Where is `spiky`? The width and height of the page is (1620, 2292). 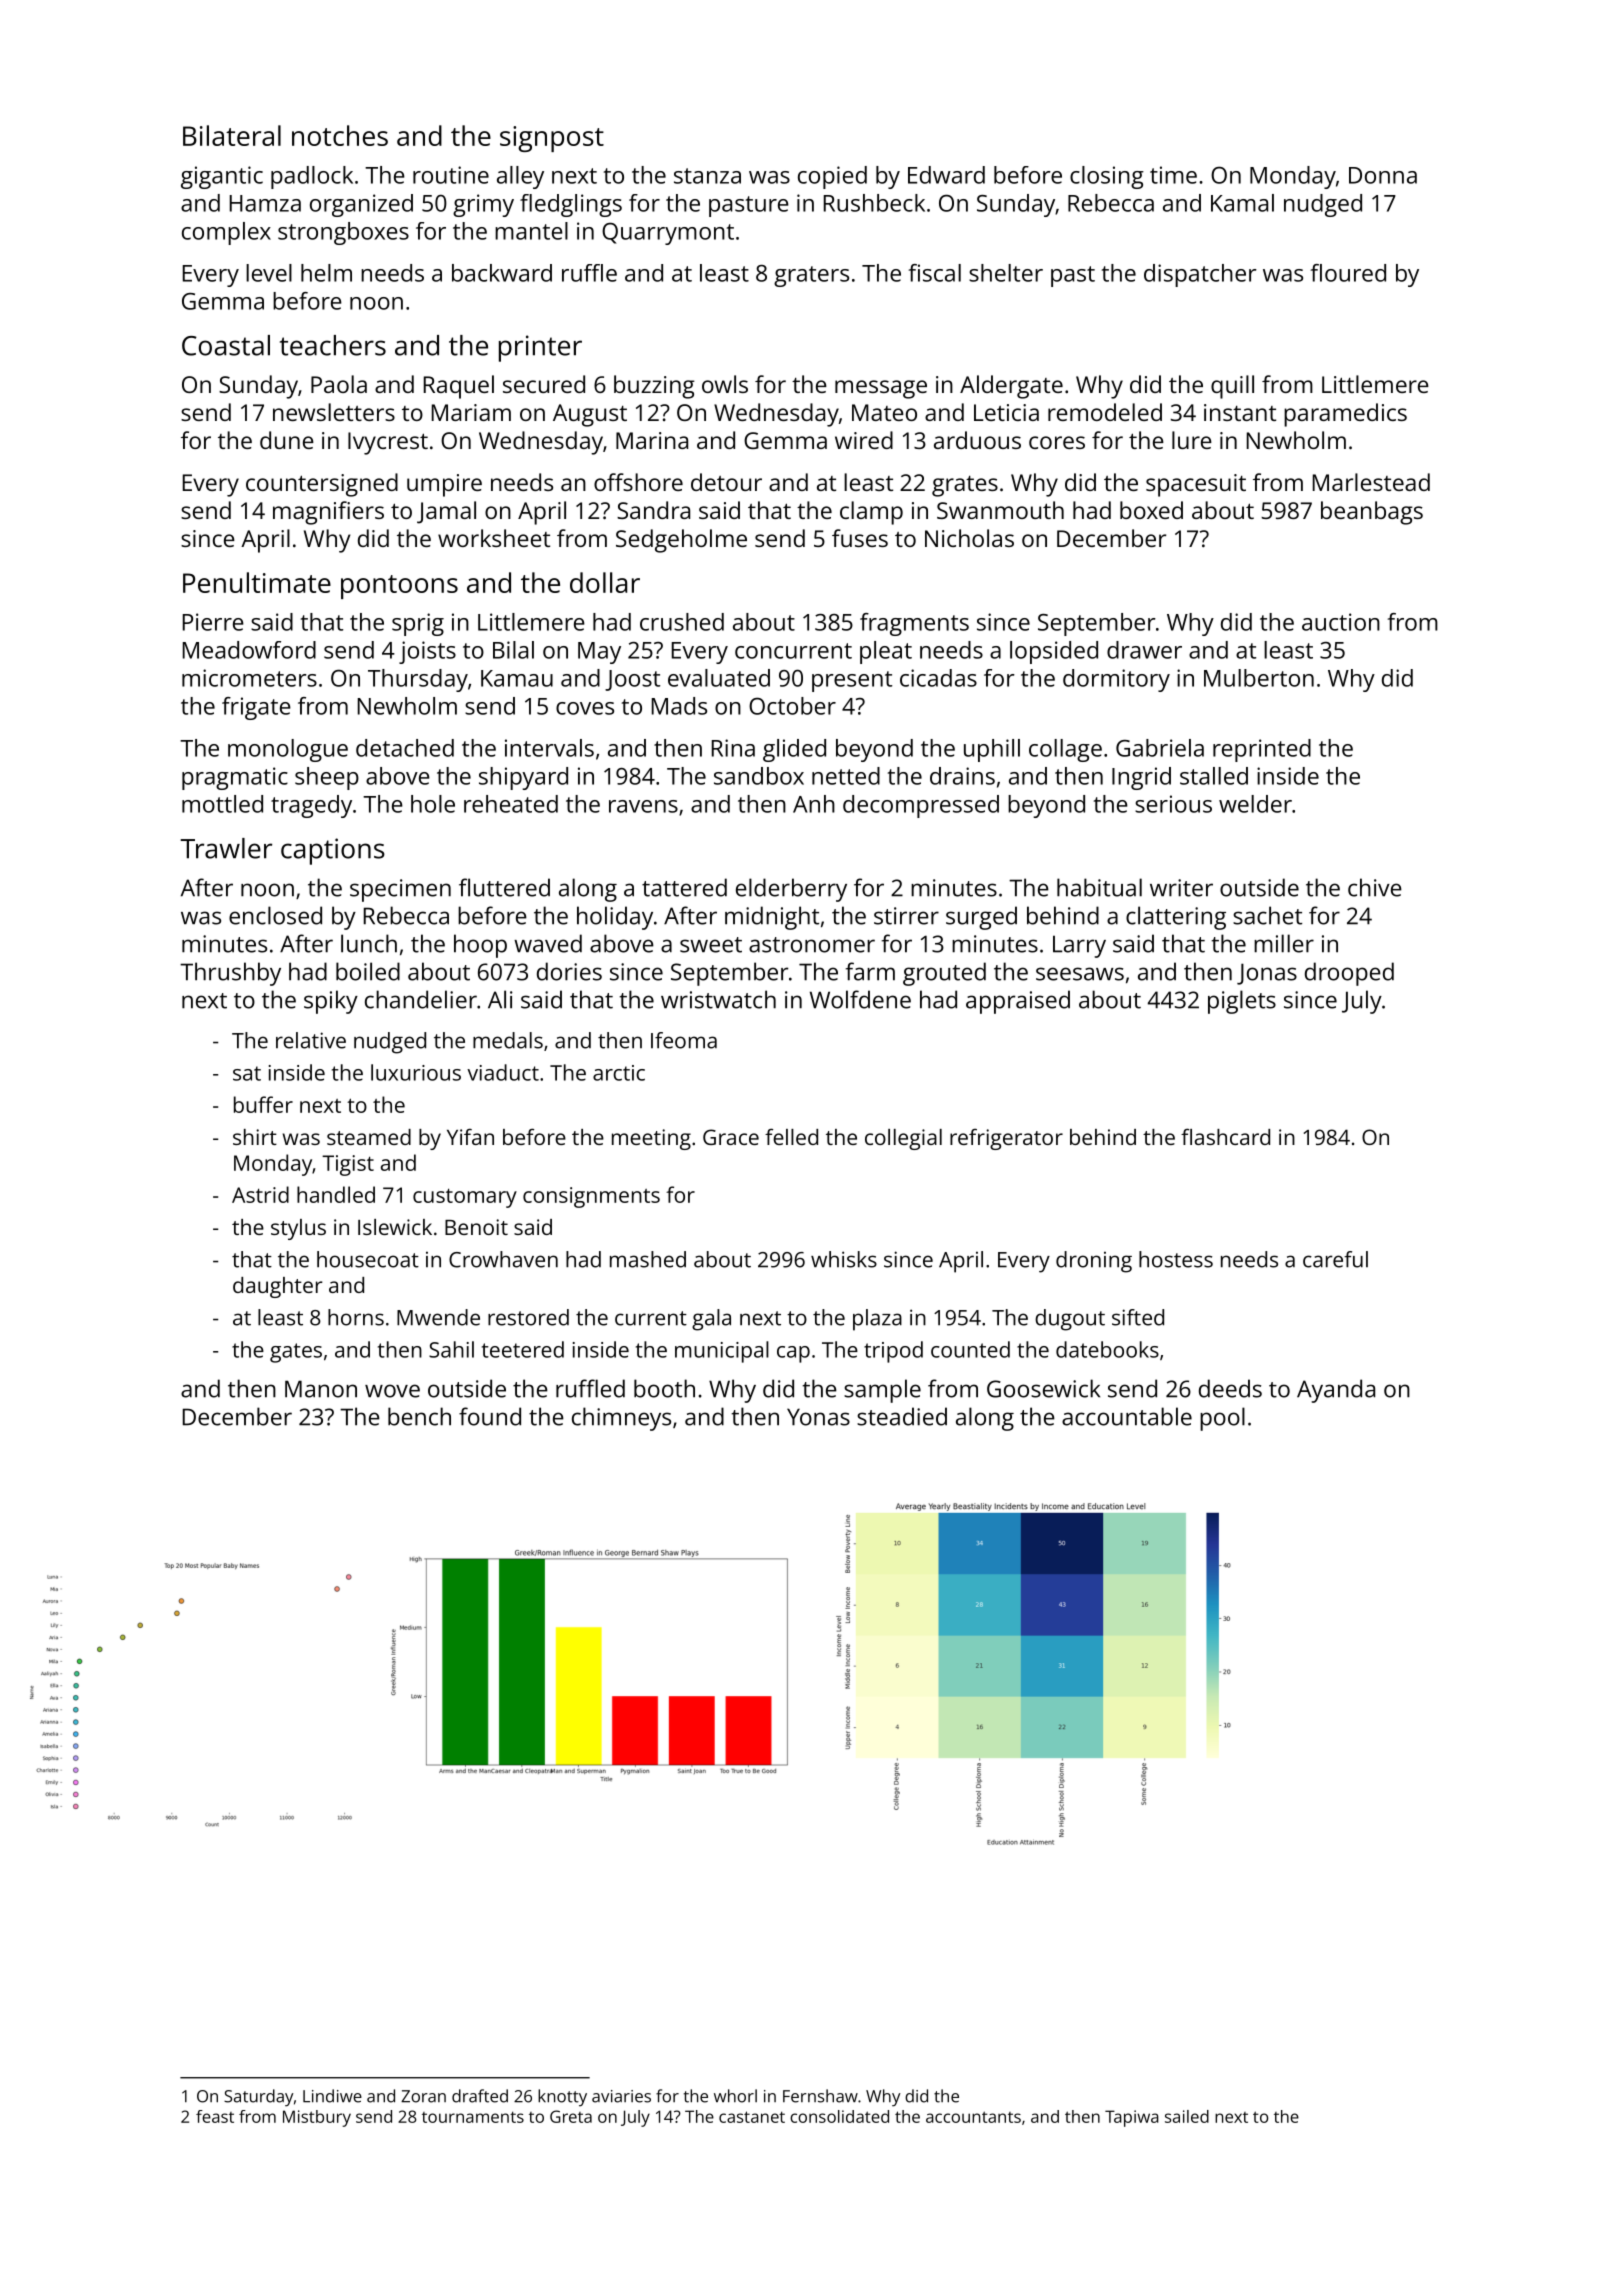 spiky is located at coordinates (331, 1002).
